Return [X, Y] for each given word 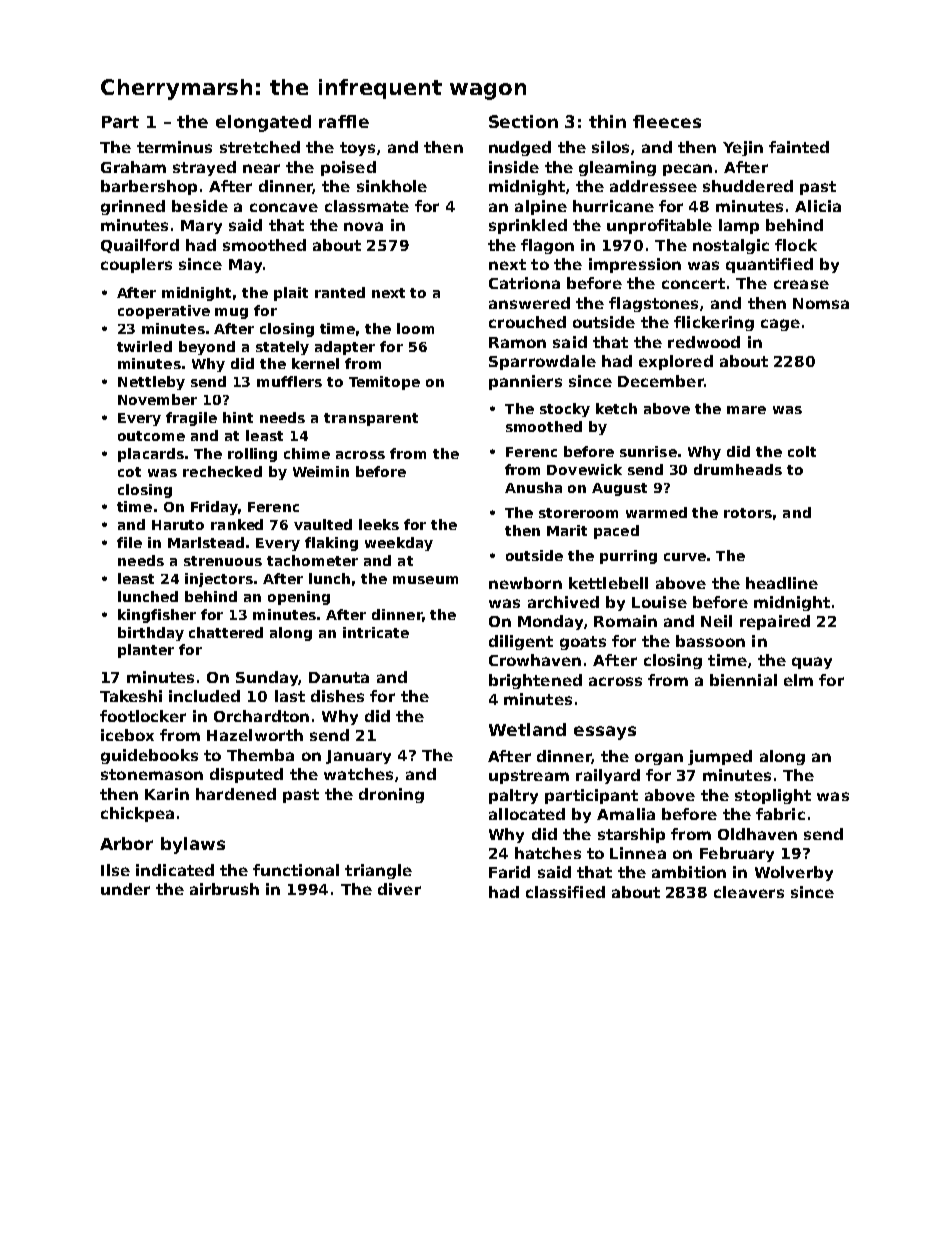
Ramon [517, 342]
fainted [799, 147]
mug [231, 313]
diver [399, 889]
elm [798, 680]
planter [146, 651]
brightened [535, 681]
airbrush [224, 889]
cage [780, 325]
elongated [263, 123]
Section [523, 121]
